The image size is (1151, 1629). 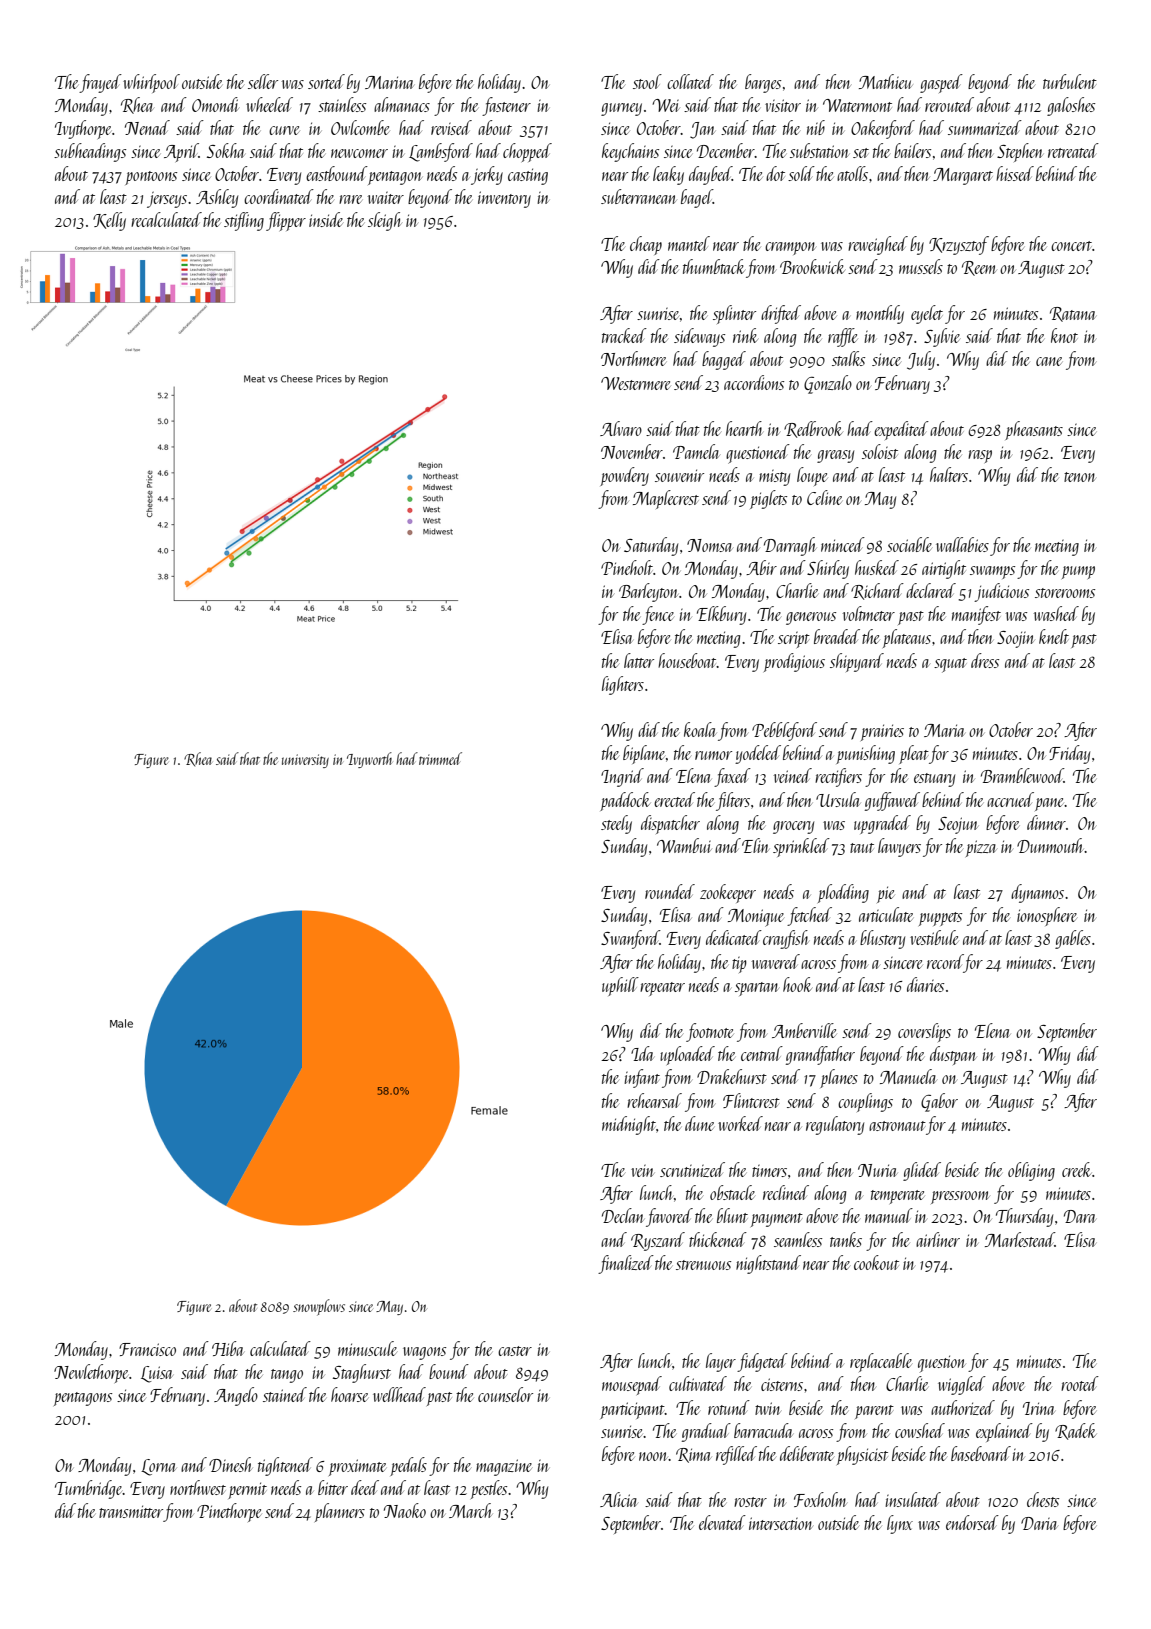 I want to click on rehearsal, so click(x=654, y=1100).
